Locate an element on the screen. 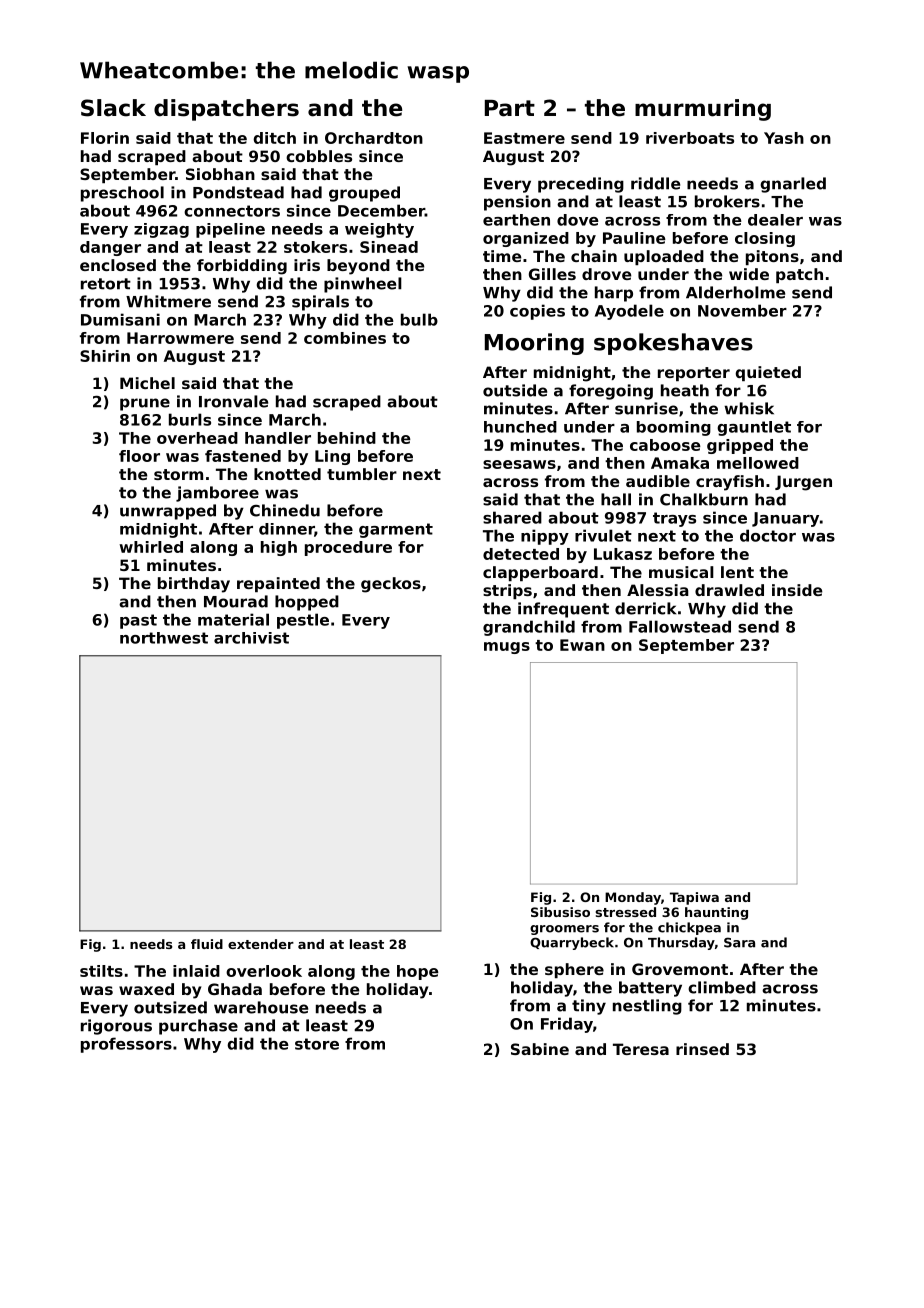 The width and height of the screenshot is (924, 1308). mugs is located at coordinates (507, 648).
